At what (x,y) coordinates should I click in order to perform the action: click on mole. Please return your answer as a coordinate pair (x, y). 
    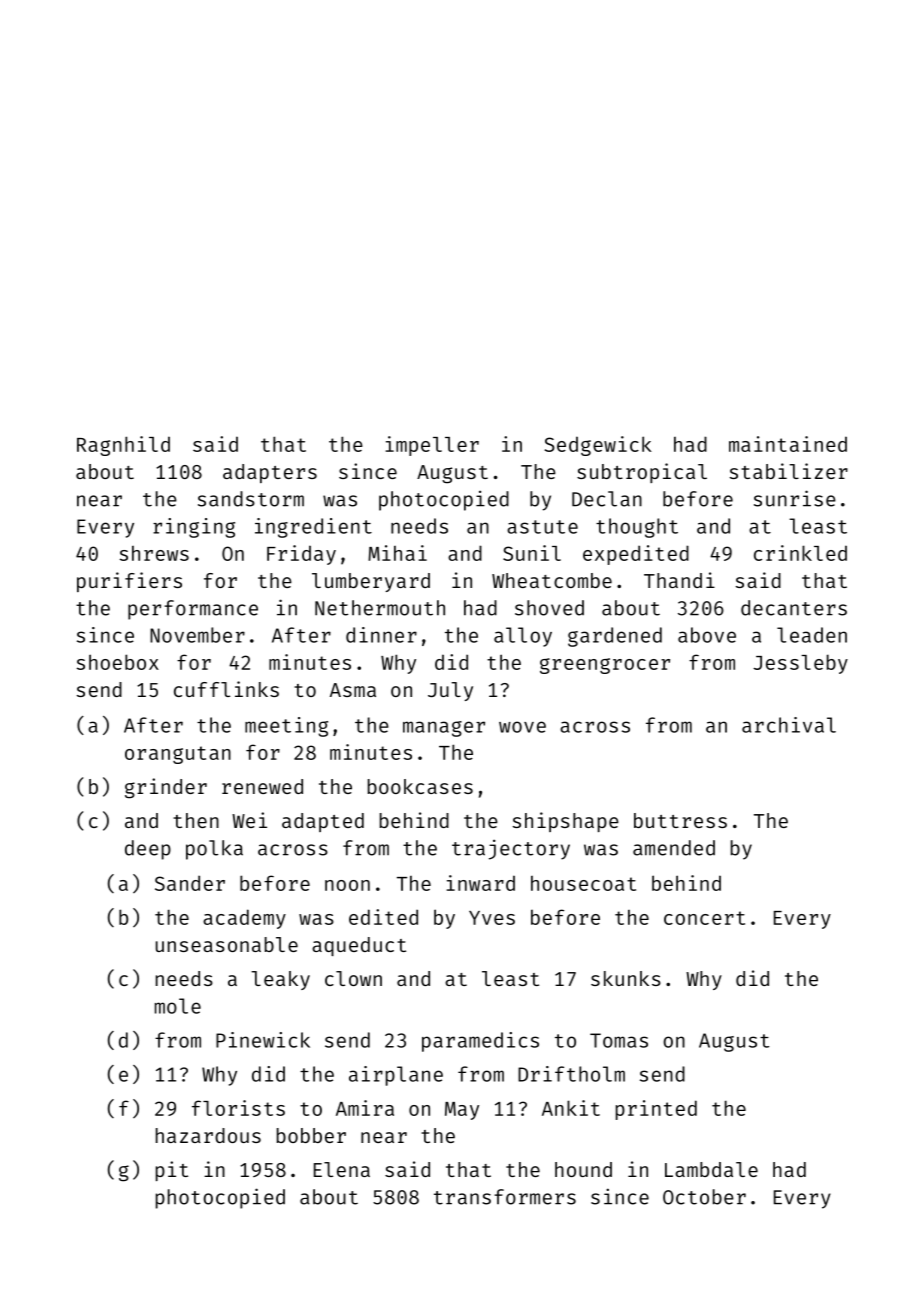
    Looking at the image, I should click on (178, 1006).
